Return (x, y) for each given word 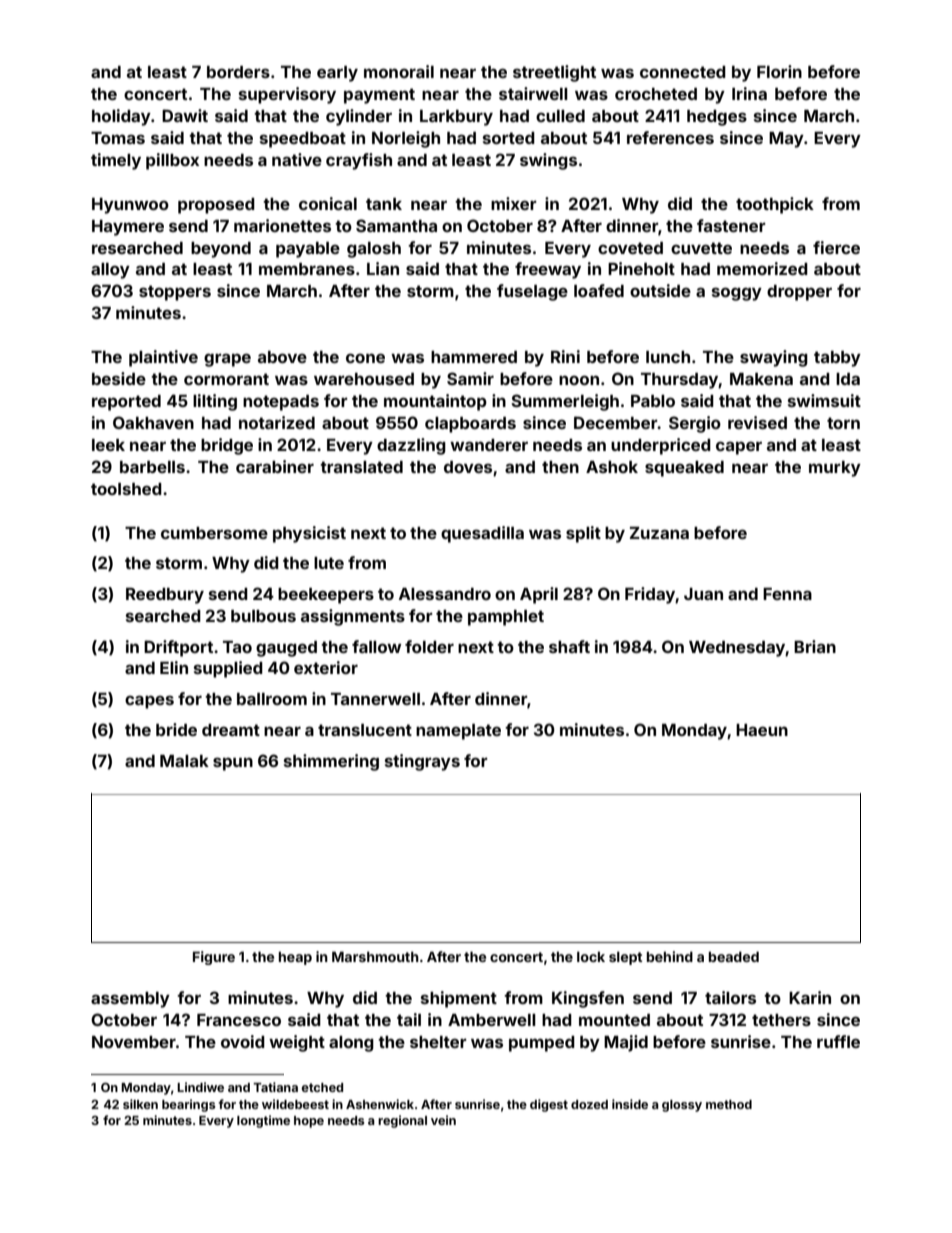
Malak (184, 761)
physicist (309, 534)
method (729, 1104)
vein (443, 1120)
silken (140, 1104)
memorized (762, 268)
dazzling (411, 446)
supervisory (287, 95)
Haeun (762, 730)
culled (560, 116)
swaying (774, 358)
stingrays (422, 762)
